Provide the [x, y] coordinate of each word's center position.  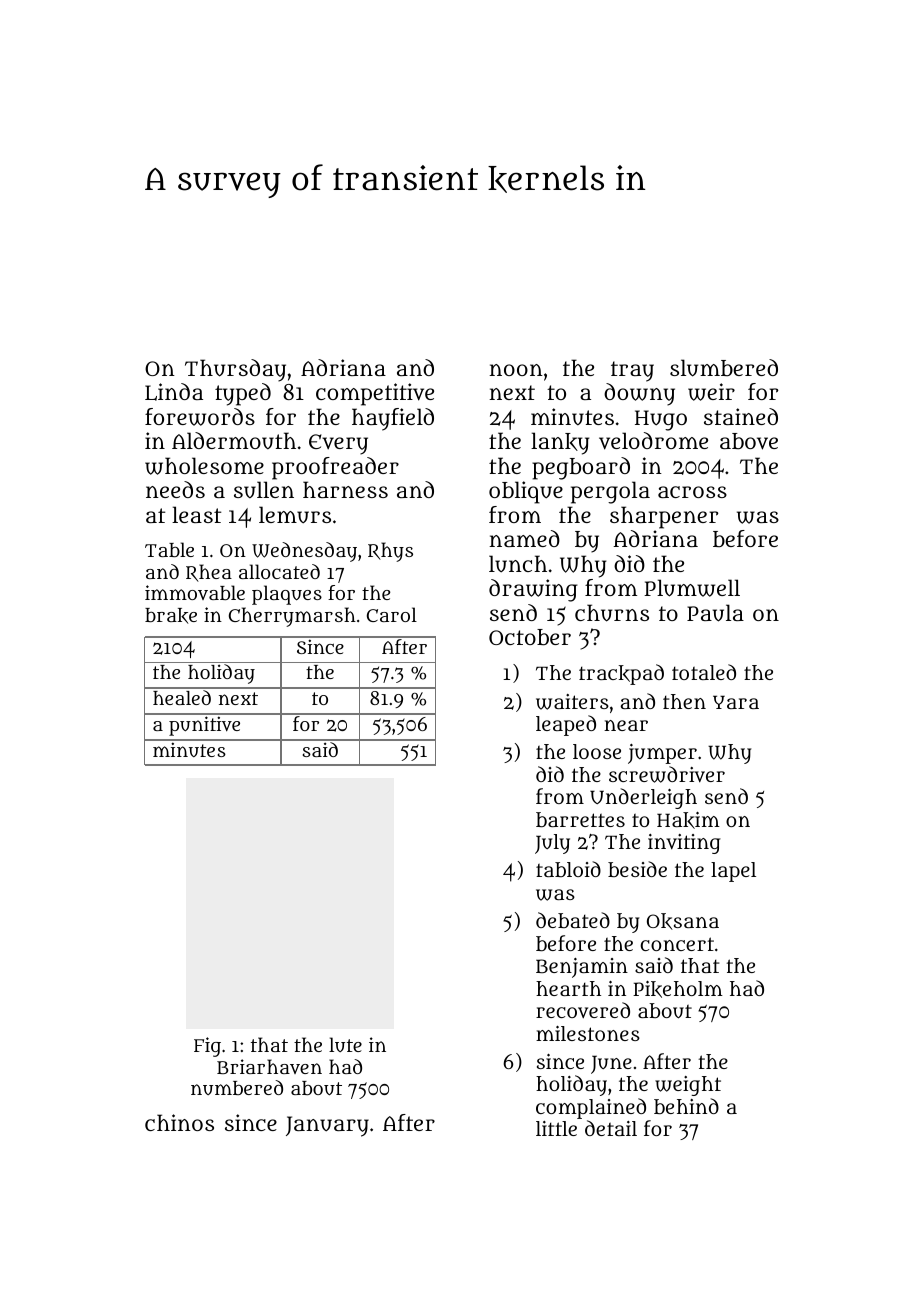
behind [686, 1106]
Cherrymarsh [292, 617]
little [556, 1128]
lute [345, 1044]
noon [516, 370]
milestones [588, 1033]
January [327, 1126]
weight [688, 1086]
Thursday [235, 370]
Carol [392, 614]
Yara [736, 702]
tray [632, 371]
